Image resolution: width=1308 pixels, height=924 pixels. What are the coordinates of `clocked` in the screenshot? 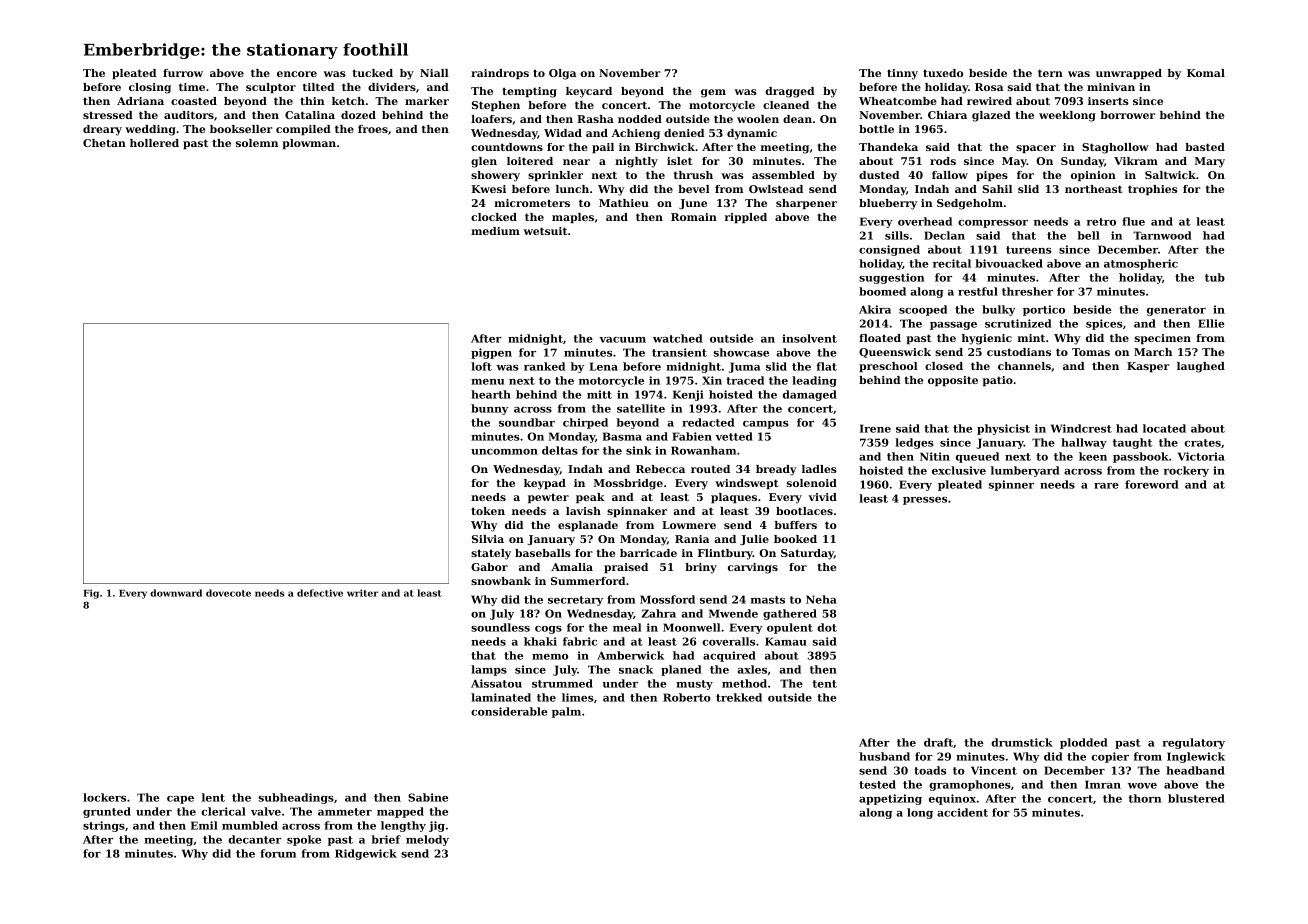 It's located at (494, 217).
